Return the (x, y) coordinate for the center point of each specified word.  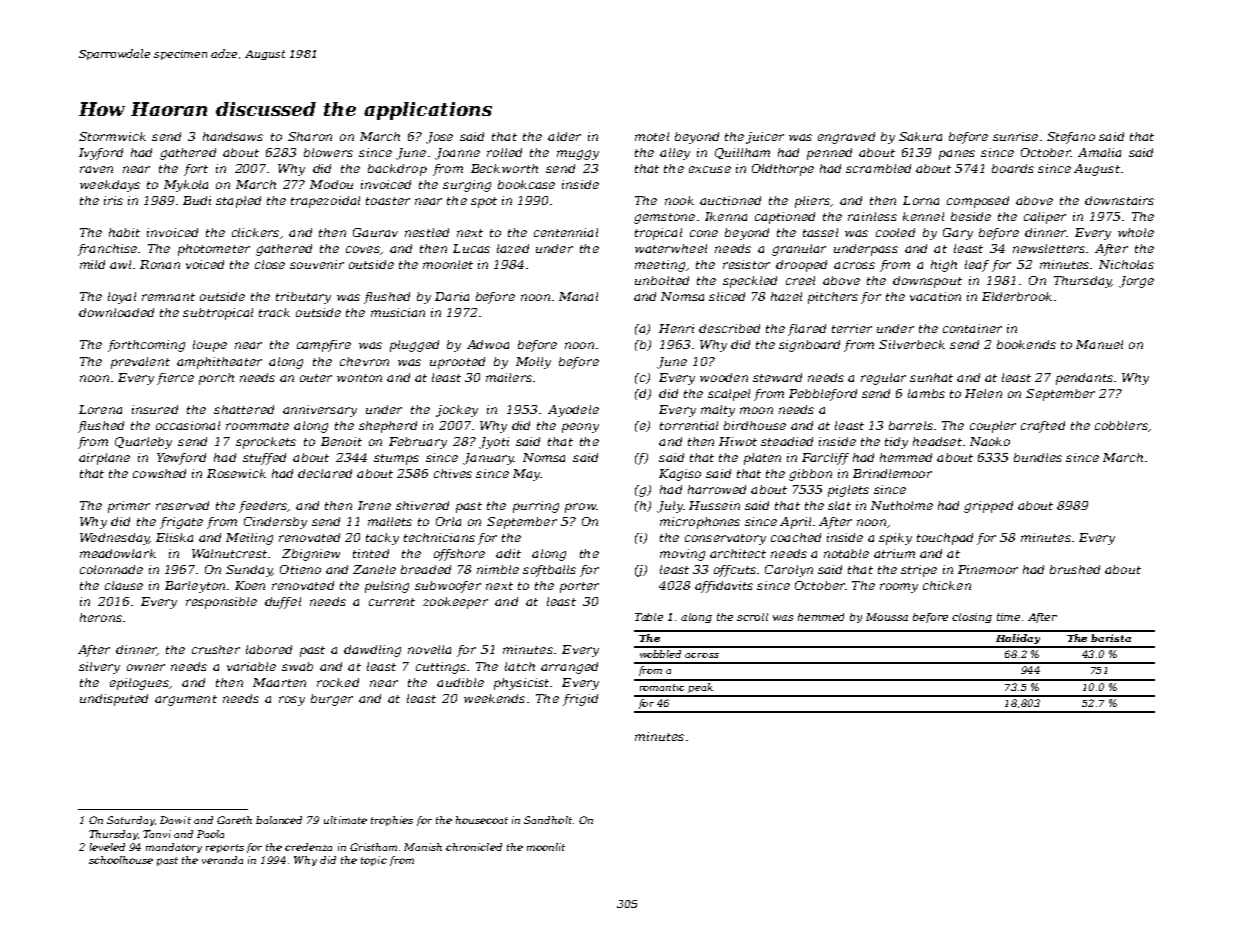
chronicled (474, 847)
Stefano (1071, 138)
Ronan (160, 264)
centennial (566, 232)
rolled (504, 152)
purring (536, 507)
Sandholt (548, 820)
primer (129, 507)
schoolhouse (121, 860)
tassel (820, 232)
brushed (1075, 569)
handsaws (233, 136)
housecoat (482, 820)
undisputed (114, 700)
